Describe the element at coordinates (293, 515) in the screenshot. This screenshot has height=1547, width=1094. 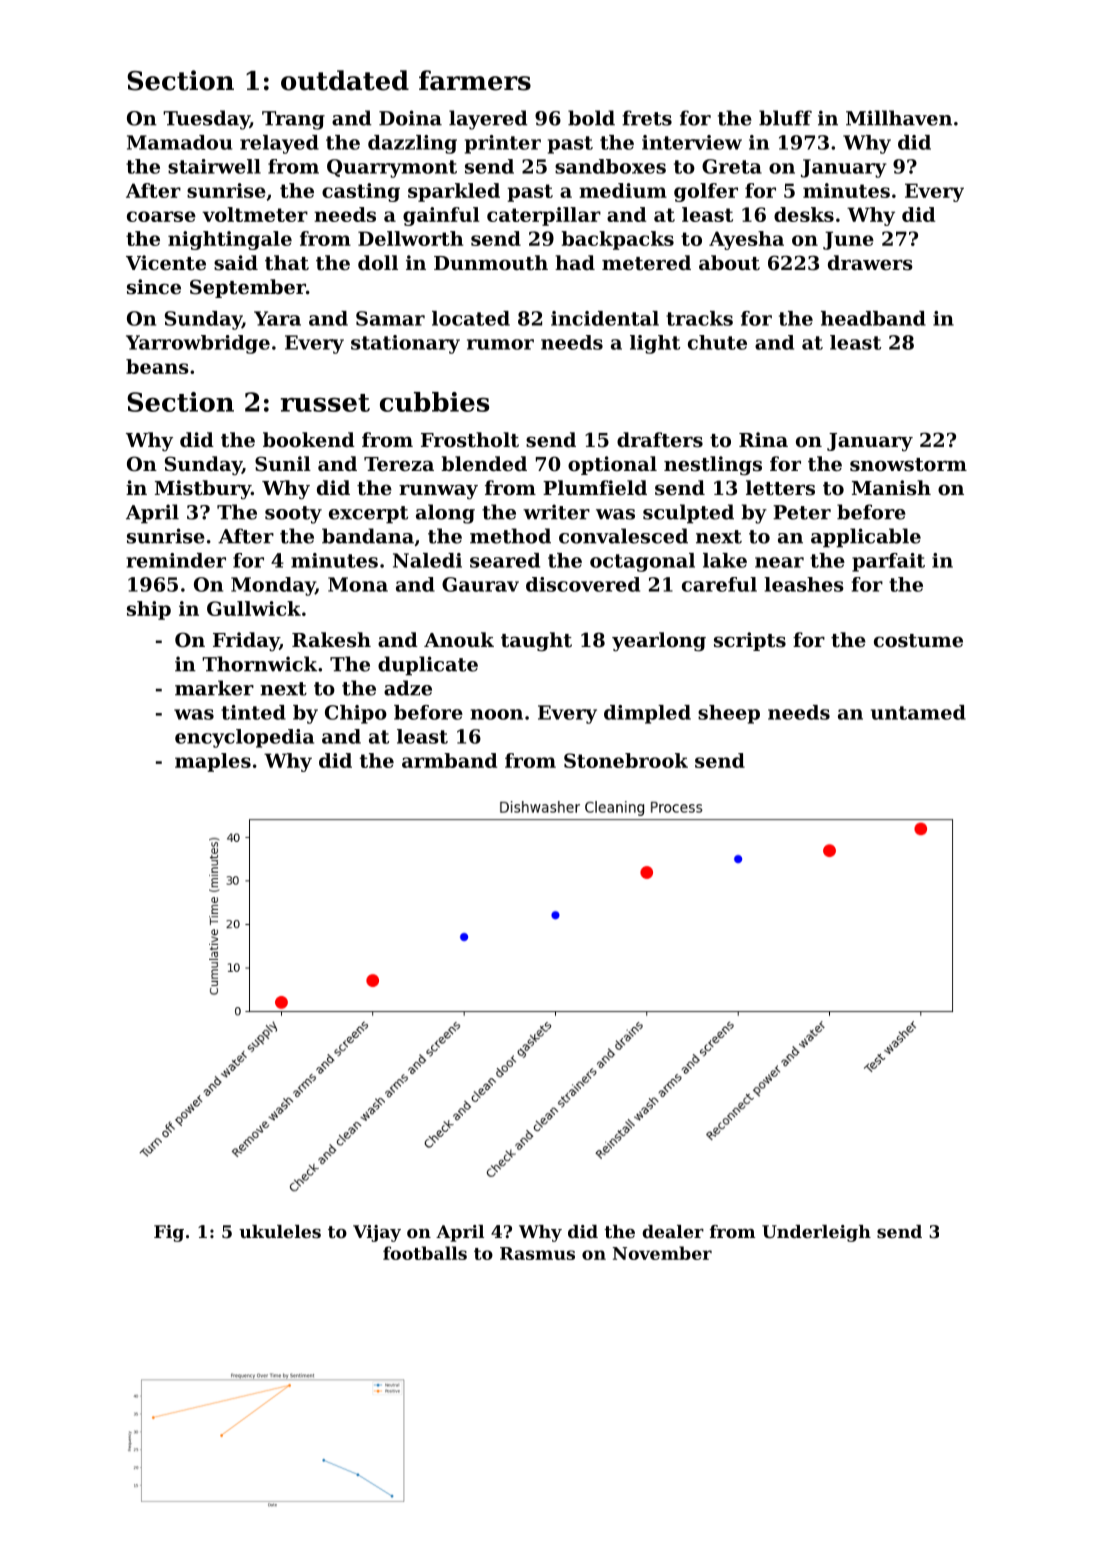
I see `sooty` at that location.
